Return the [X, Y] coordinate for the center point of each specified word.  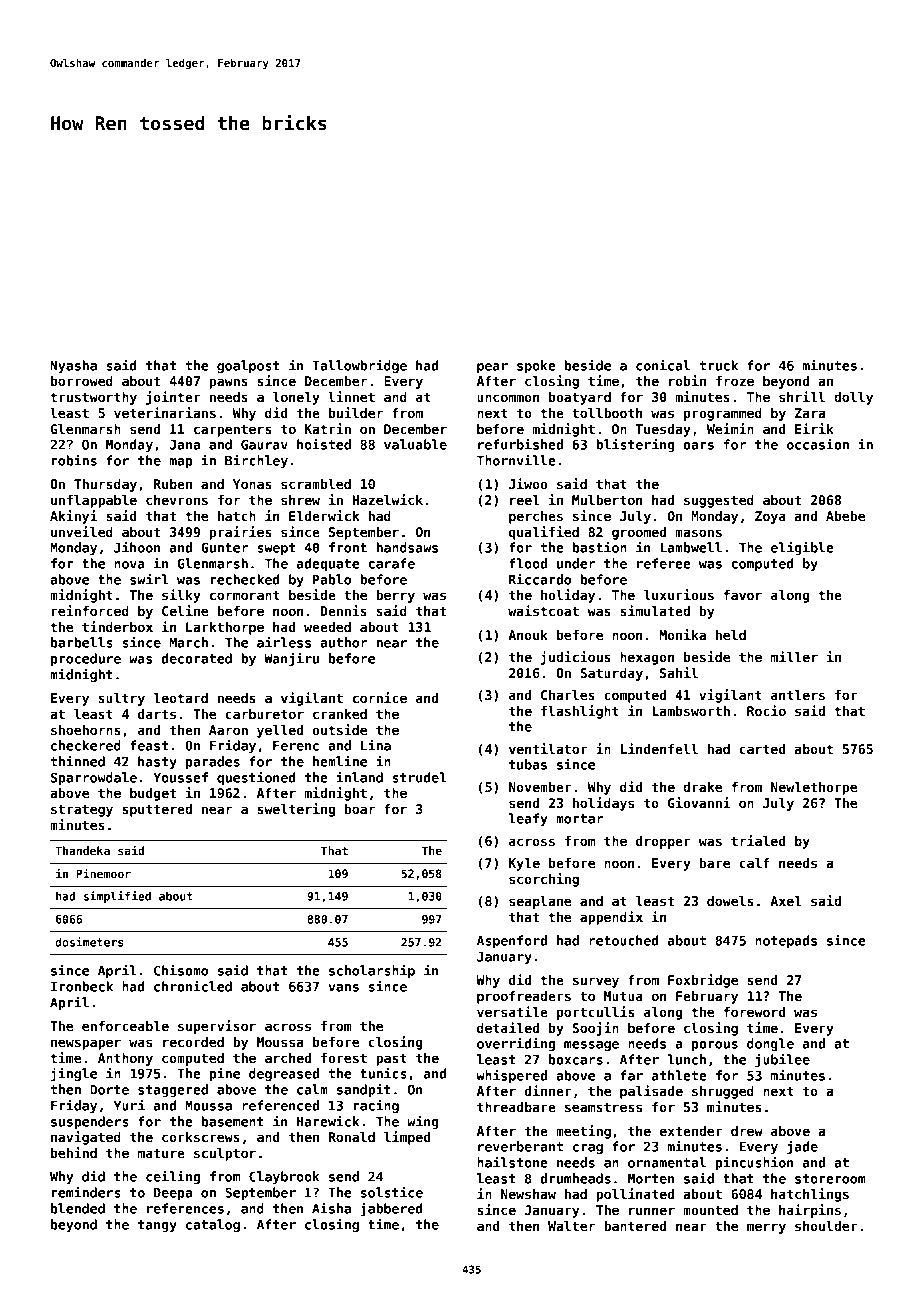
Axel [785, 901]
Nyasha [73, 366]
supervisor [217, 1027]
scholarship [372, 971]
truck [719, 365]
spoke [536, 366]
